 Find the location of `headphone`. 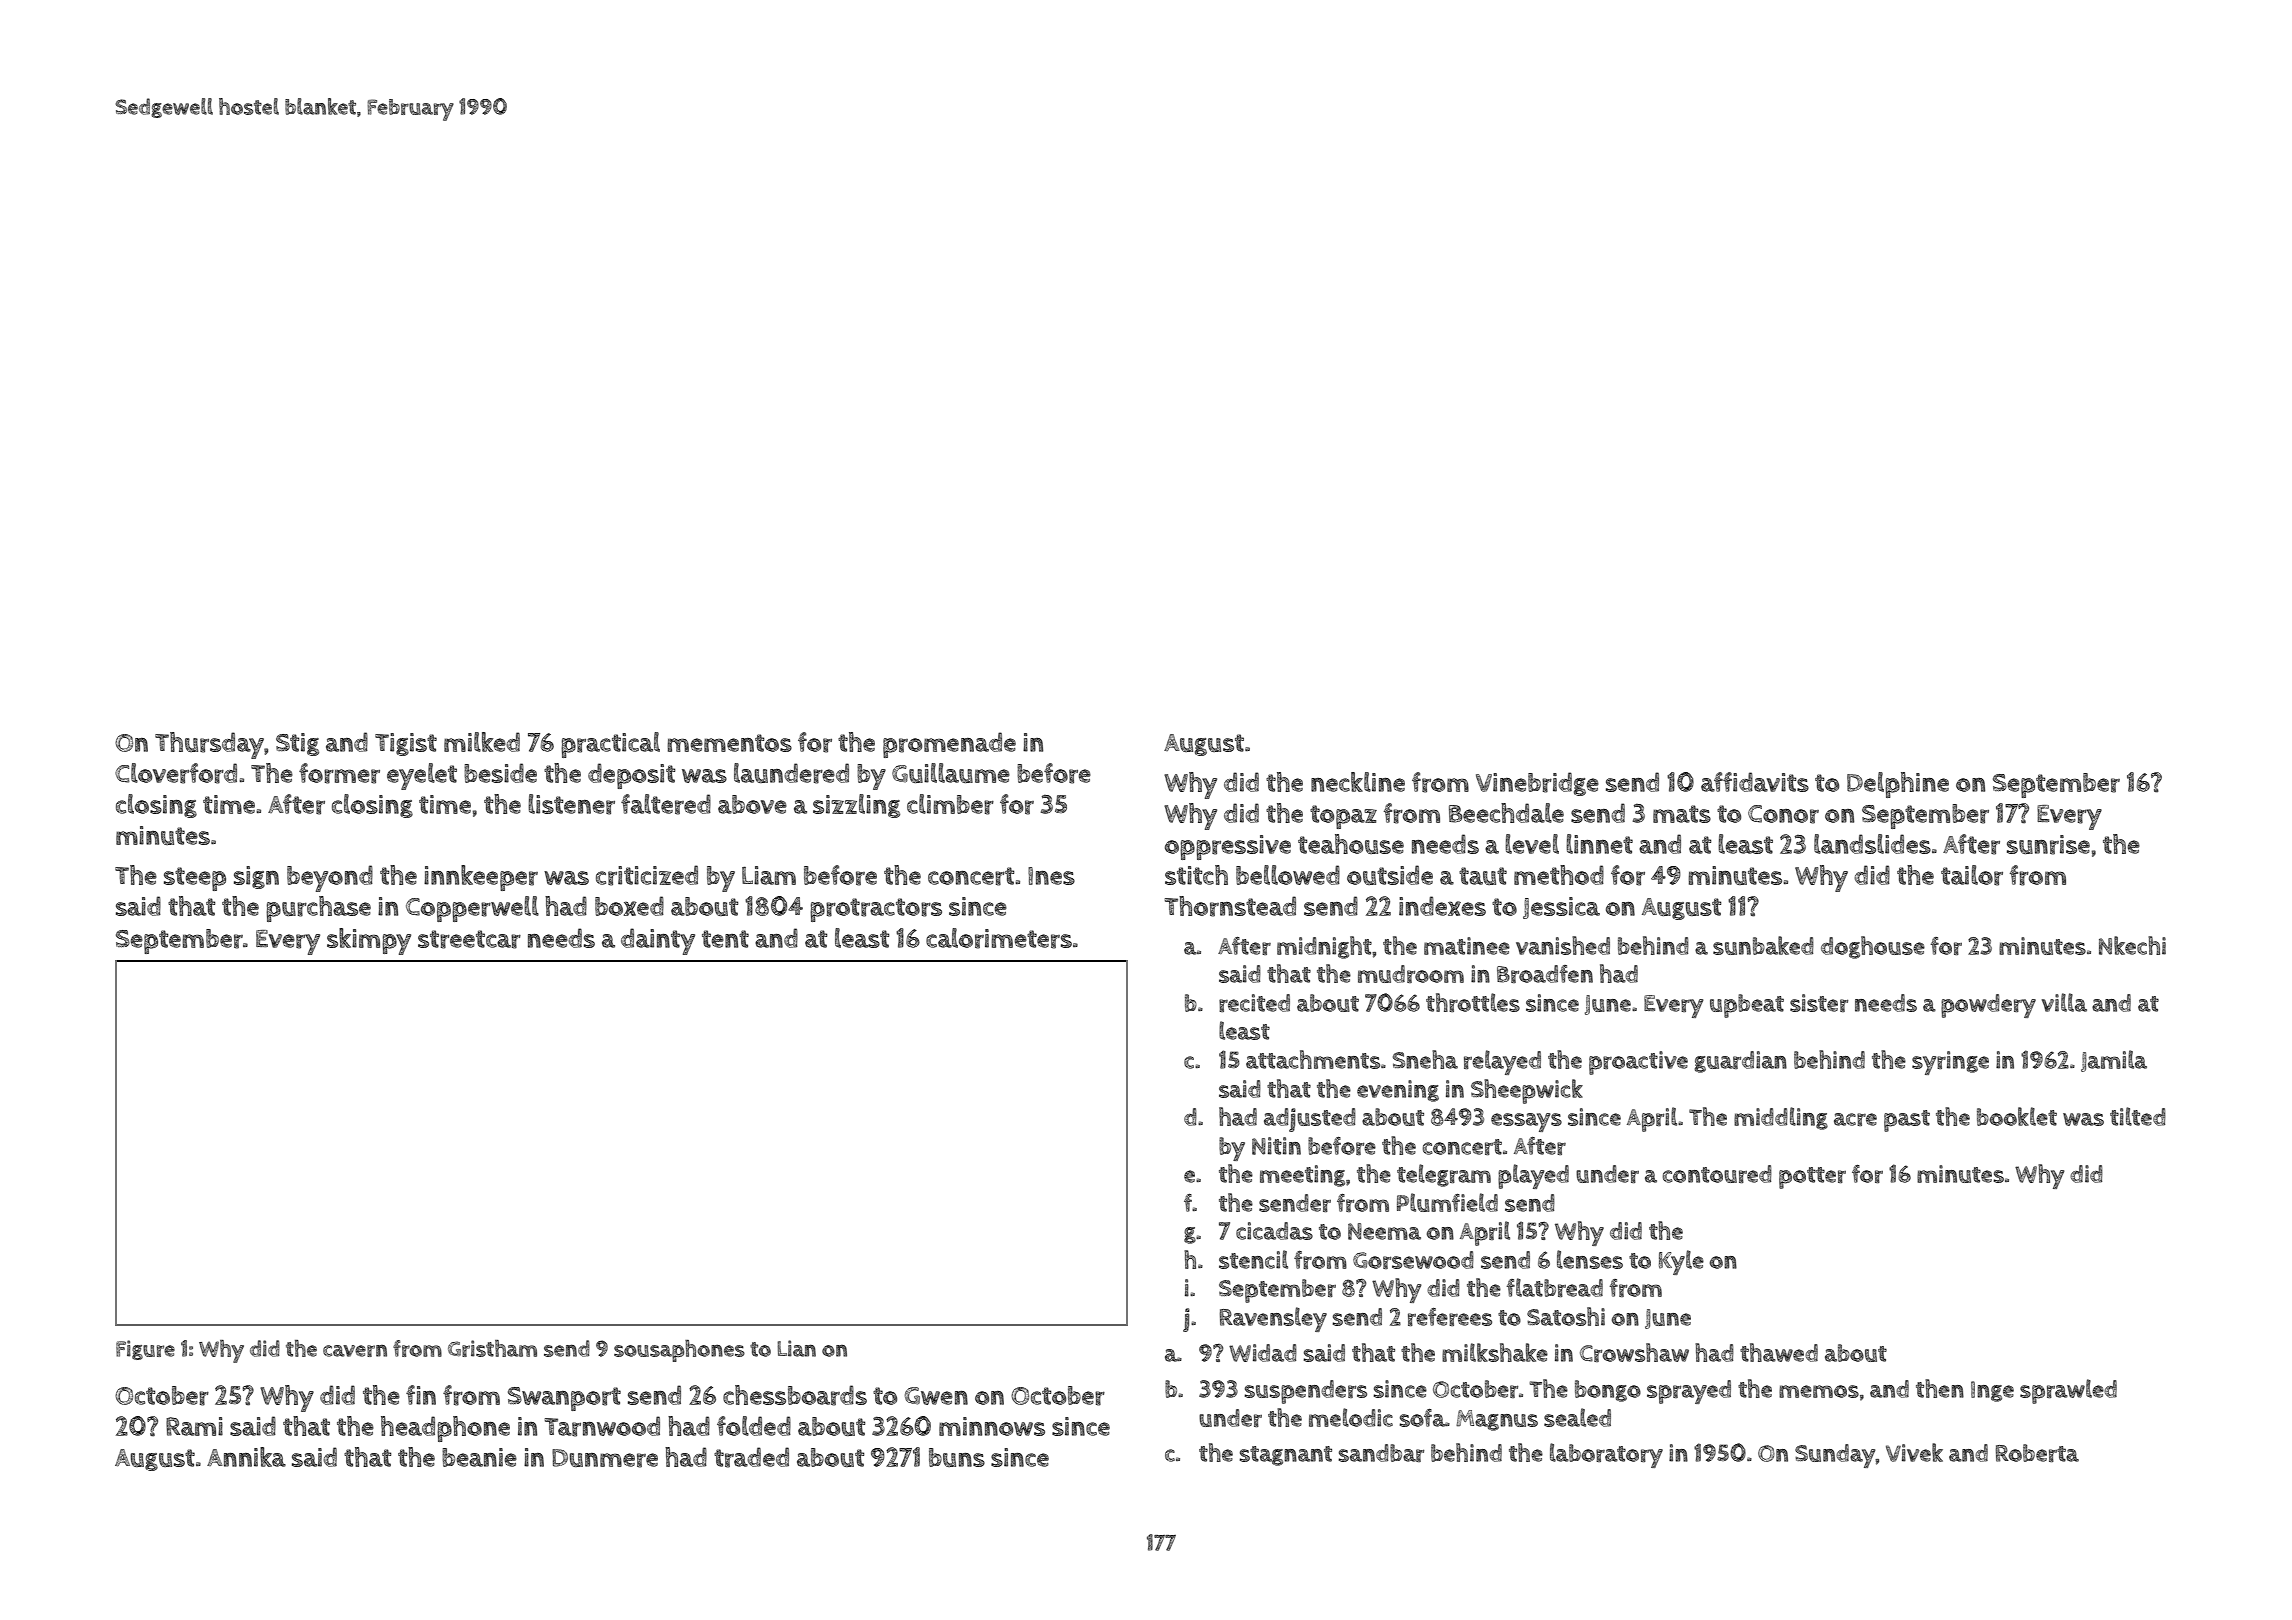

headphone is located at coordinates (445, 1429).
